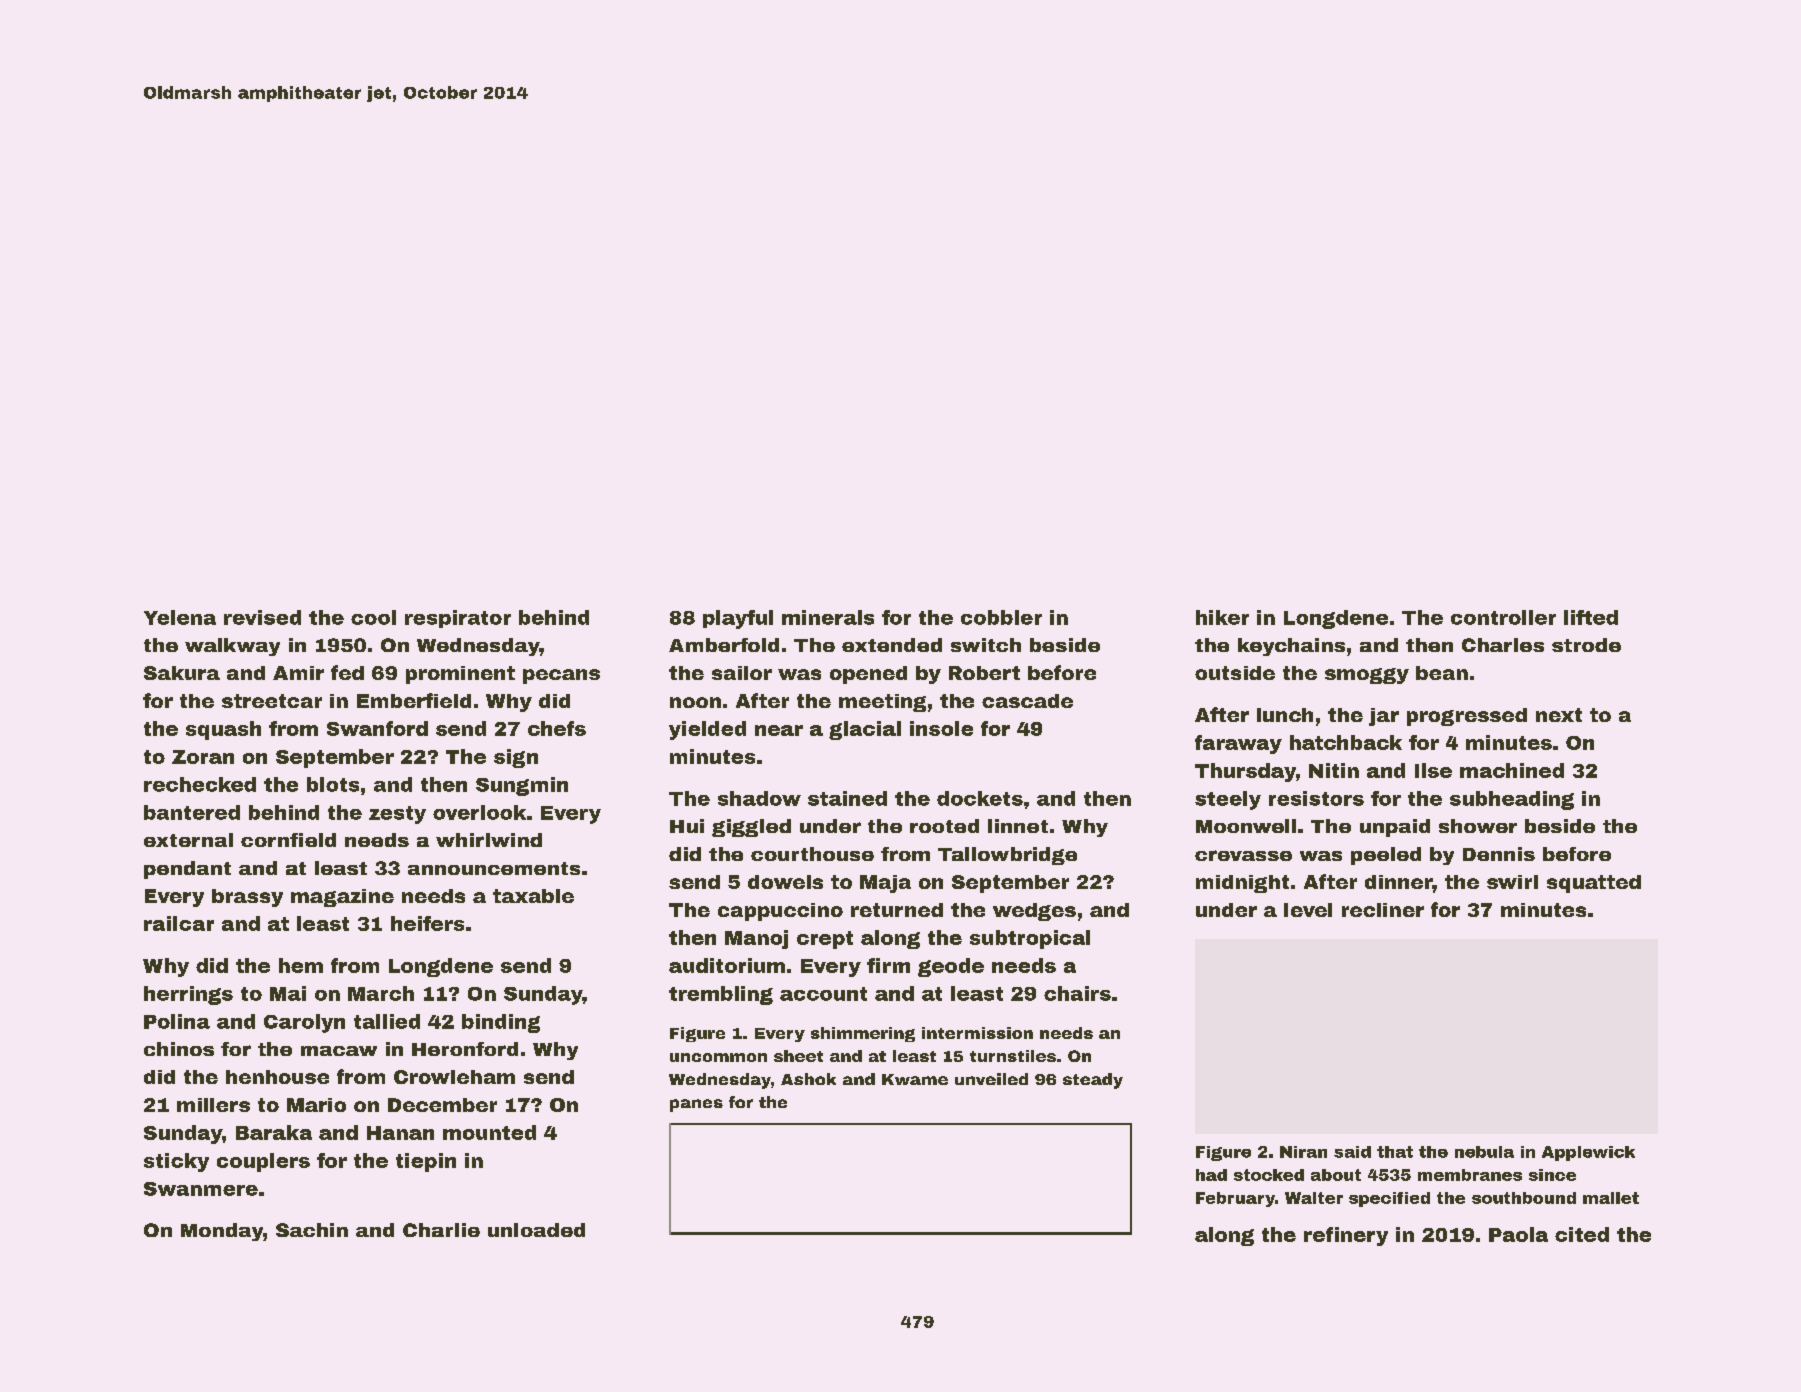 Image resolution: width=1801 pixels, height=1392 pixels. What do you see at coordinates (1013, 1056) in the screenshot?
I see `turnstiles` at bounding box center [1013, 1056].
